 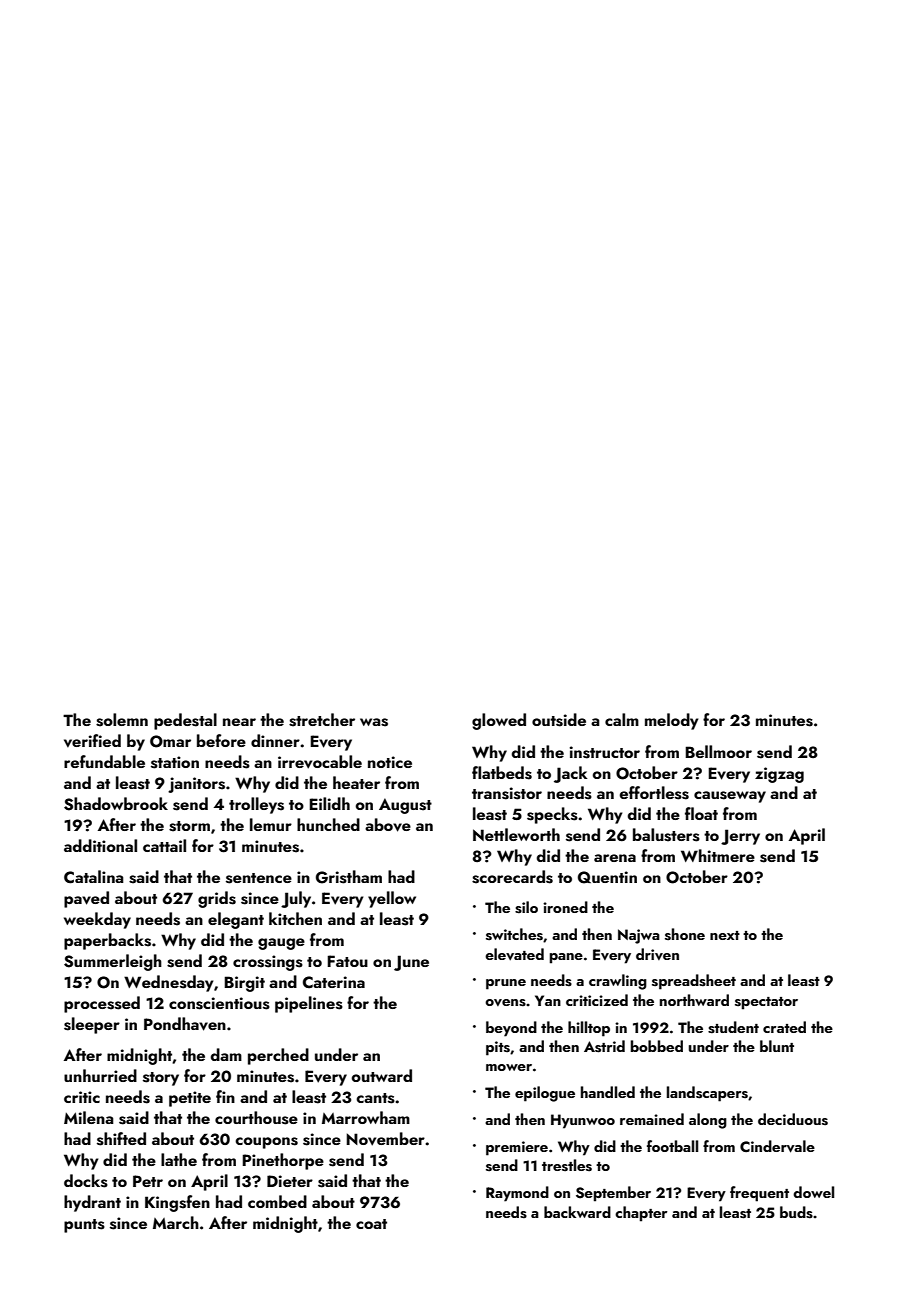 I want to click on solemn, so click(x=122, y=720).
